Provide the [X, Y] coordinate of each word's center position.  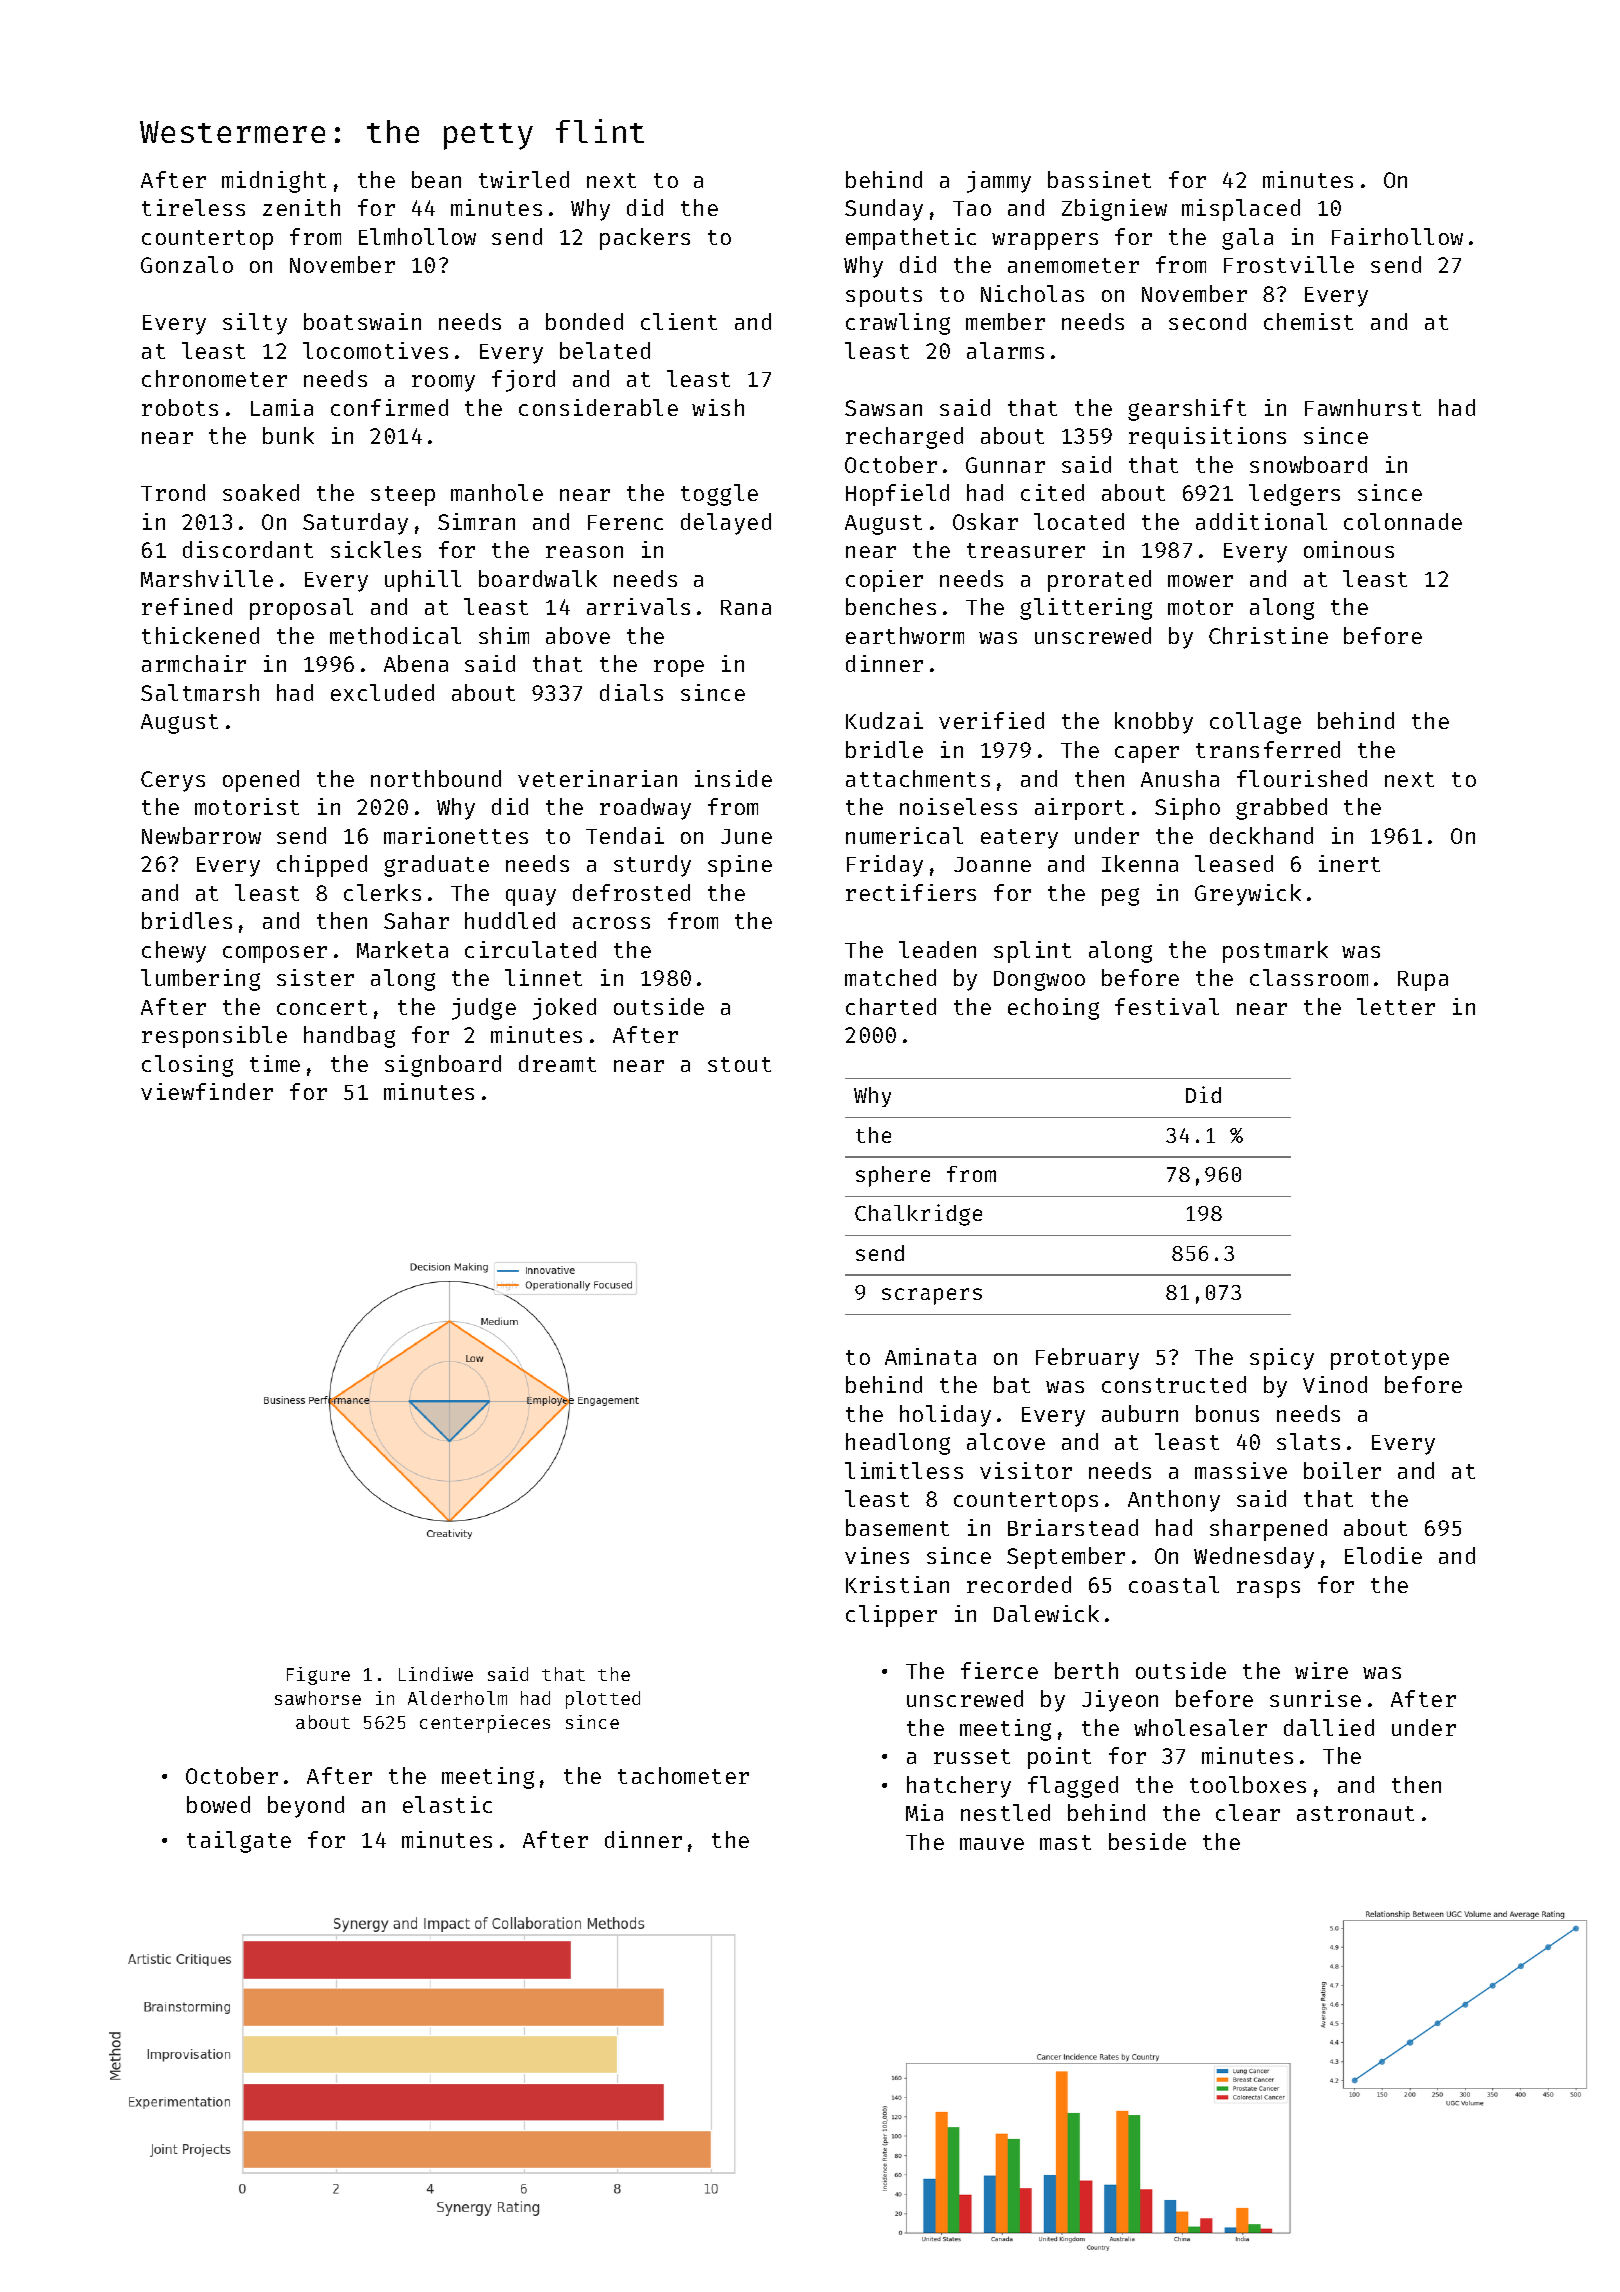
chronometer [214, 378]
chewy [174, 952]
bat [1012, 1384]
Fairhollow [1397, 236]
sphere [893, 1176]
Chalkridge [918, 1215]
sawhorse [318, 1698]
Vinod [1335, 1384]
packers [645, 239]
